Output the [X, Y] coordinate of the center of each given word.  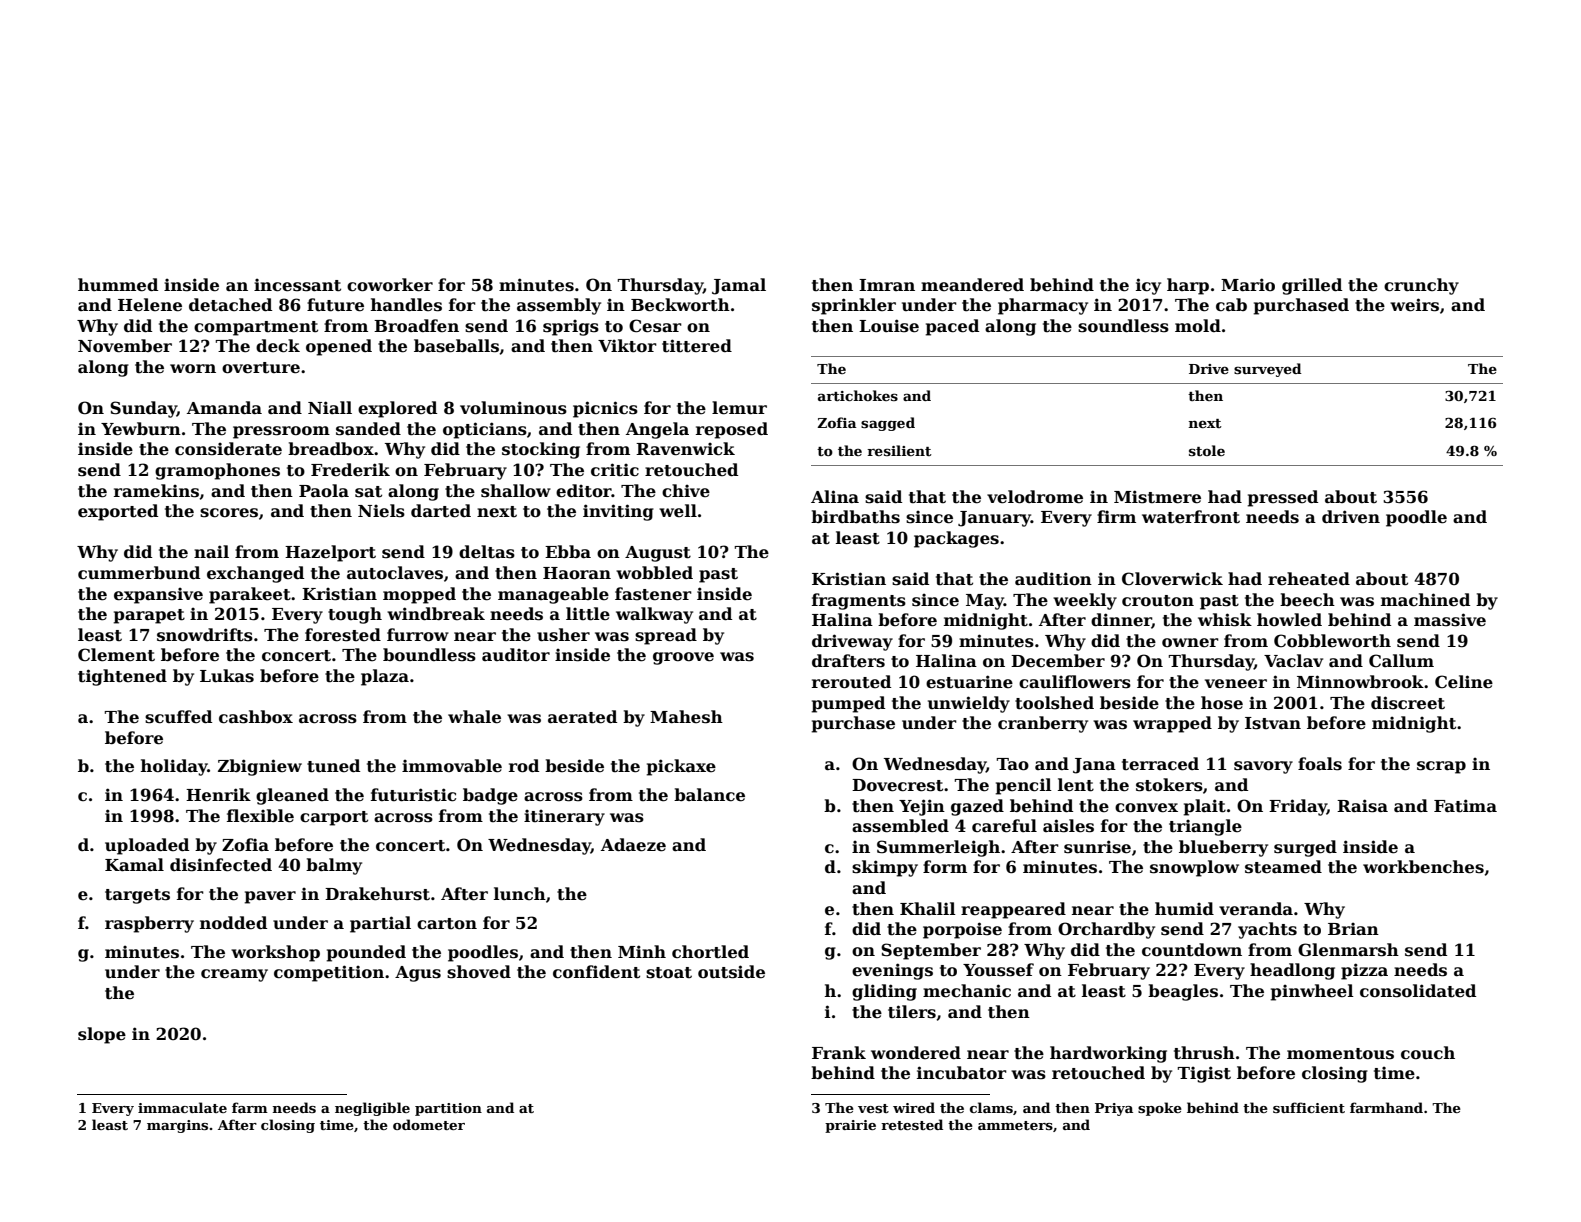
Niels [381, 511]
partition [448, 1109]
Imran [887, 285]
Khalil [928, 908]
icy [1148, 286]
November [125, 346]
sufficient [1309, 1107]
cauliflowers [1075, 682]
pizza [1364, 971]
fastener [653, 594]
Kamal [134, 864]
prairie [850, 1126]
